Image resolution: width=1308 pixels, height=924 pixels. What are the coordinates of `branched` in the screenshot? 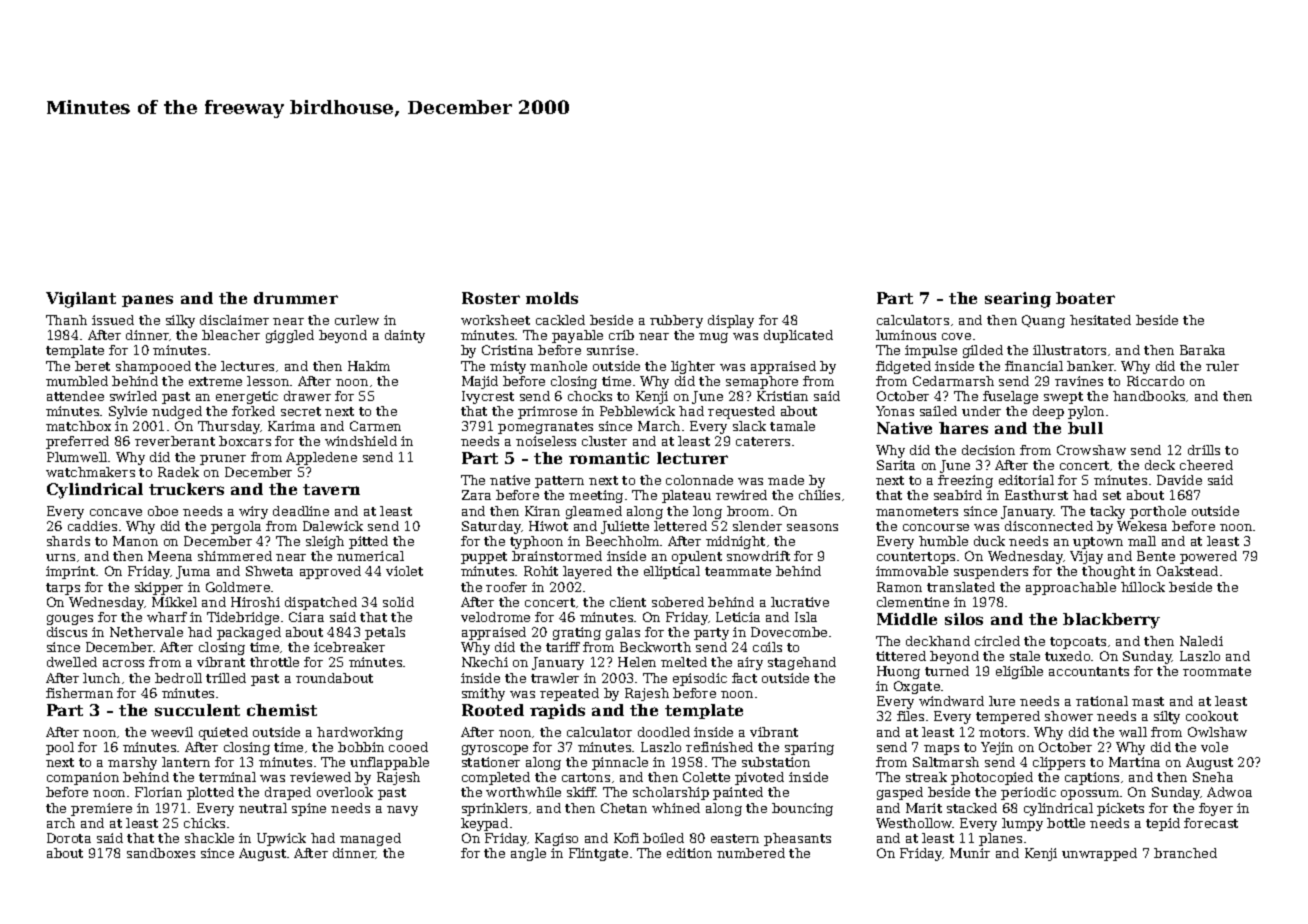 It's located at (1185, 853).
